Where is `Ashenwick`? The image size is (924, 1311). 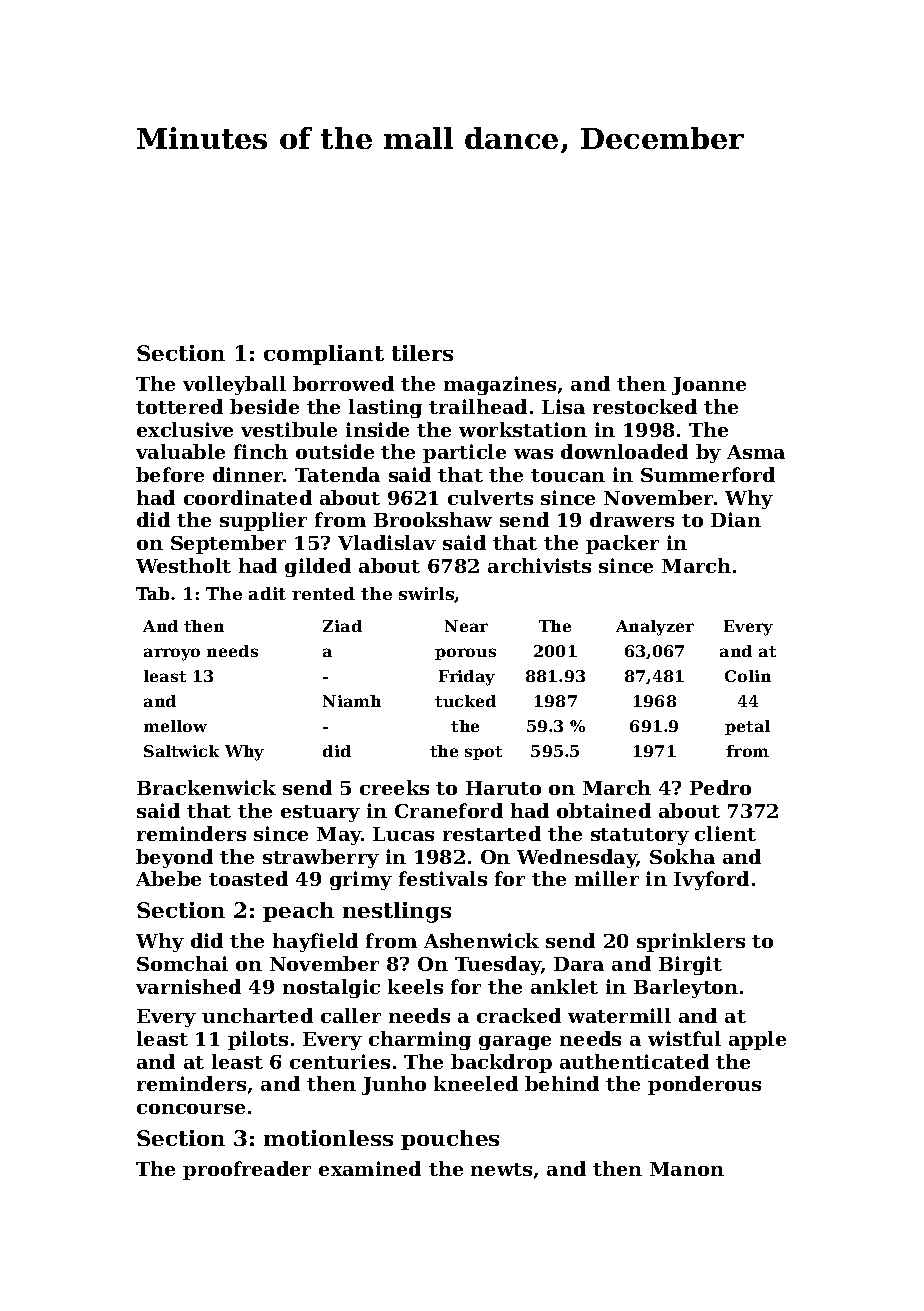
Ashenwick is located at coordinates (481, 940).
